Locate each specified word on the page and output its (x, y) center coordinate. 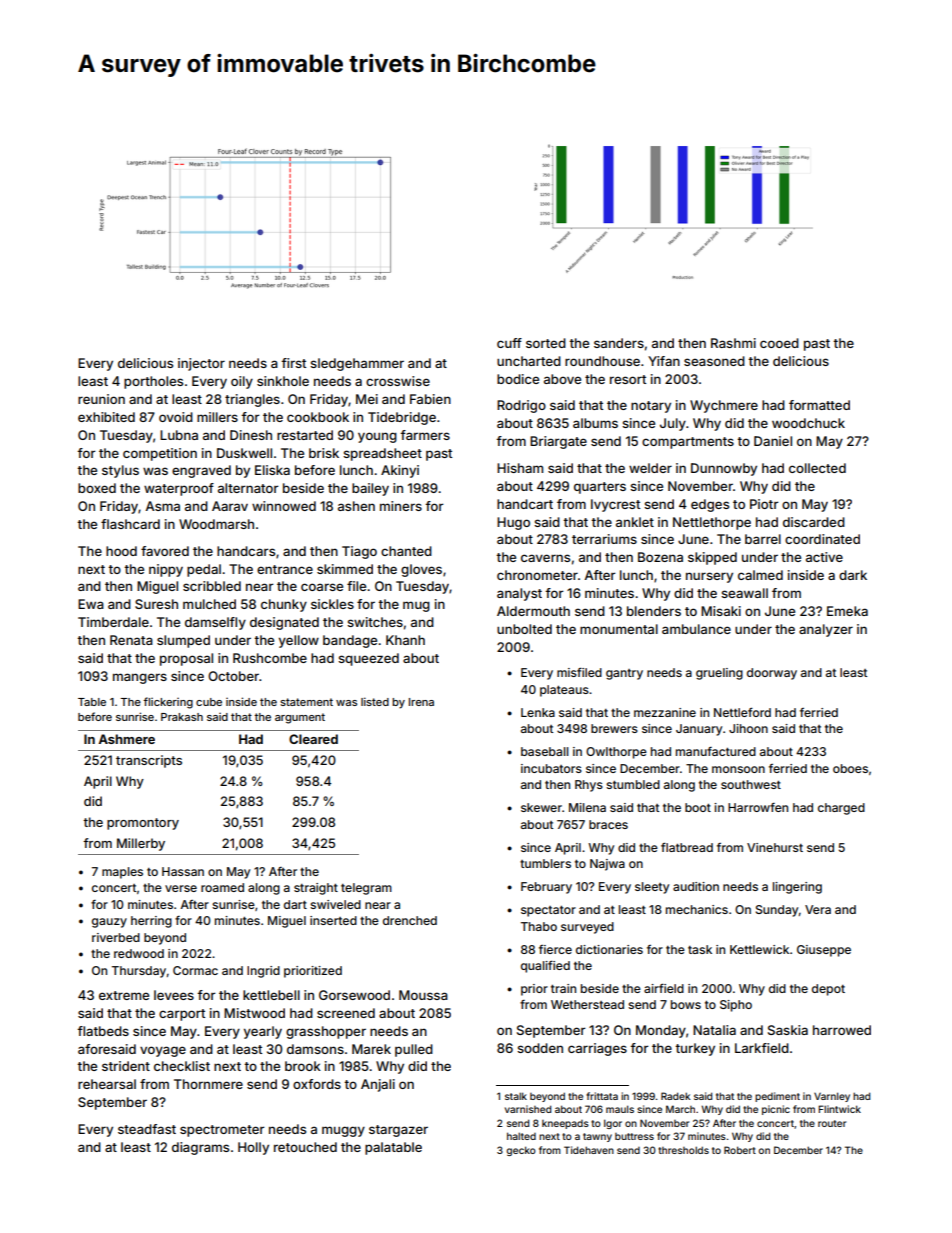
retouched (305, 1147)
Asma (163, 506)
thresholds (683, 1150)
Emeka (847, 611)
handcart (525, 504)
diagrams (200, 1148)
